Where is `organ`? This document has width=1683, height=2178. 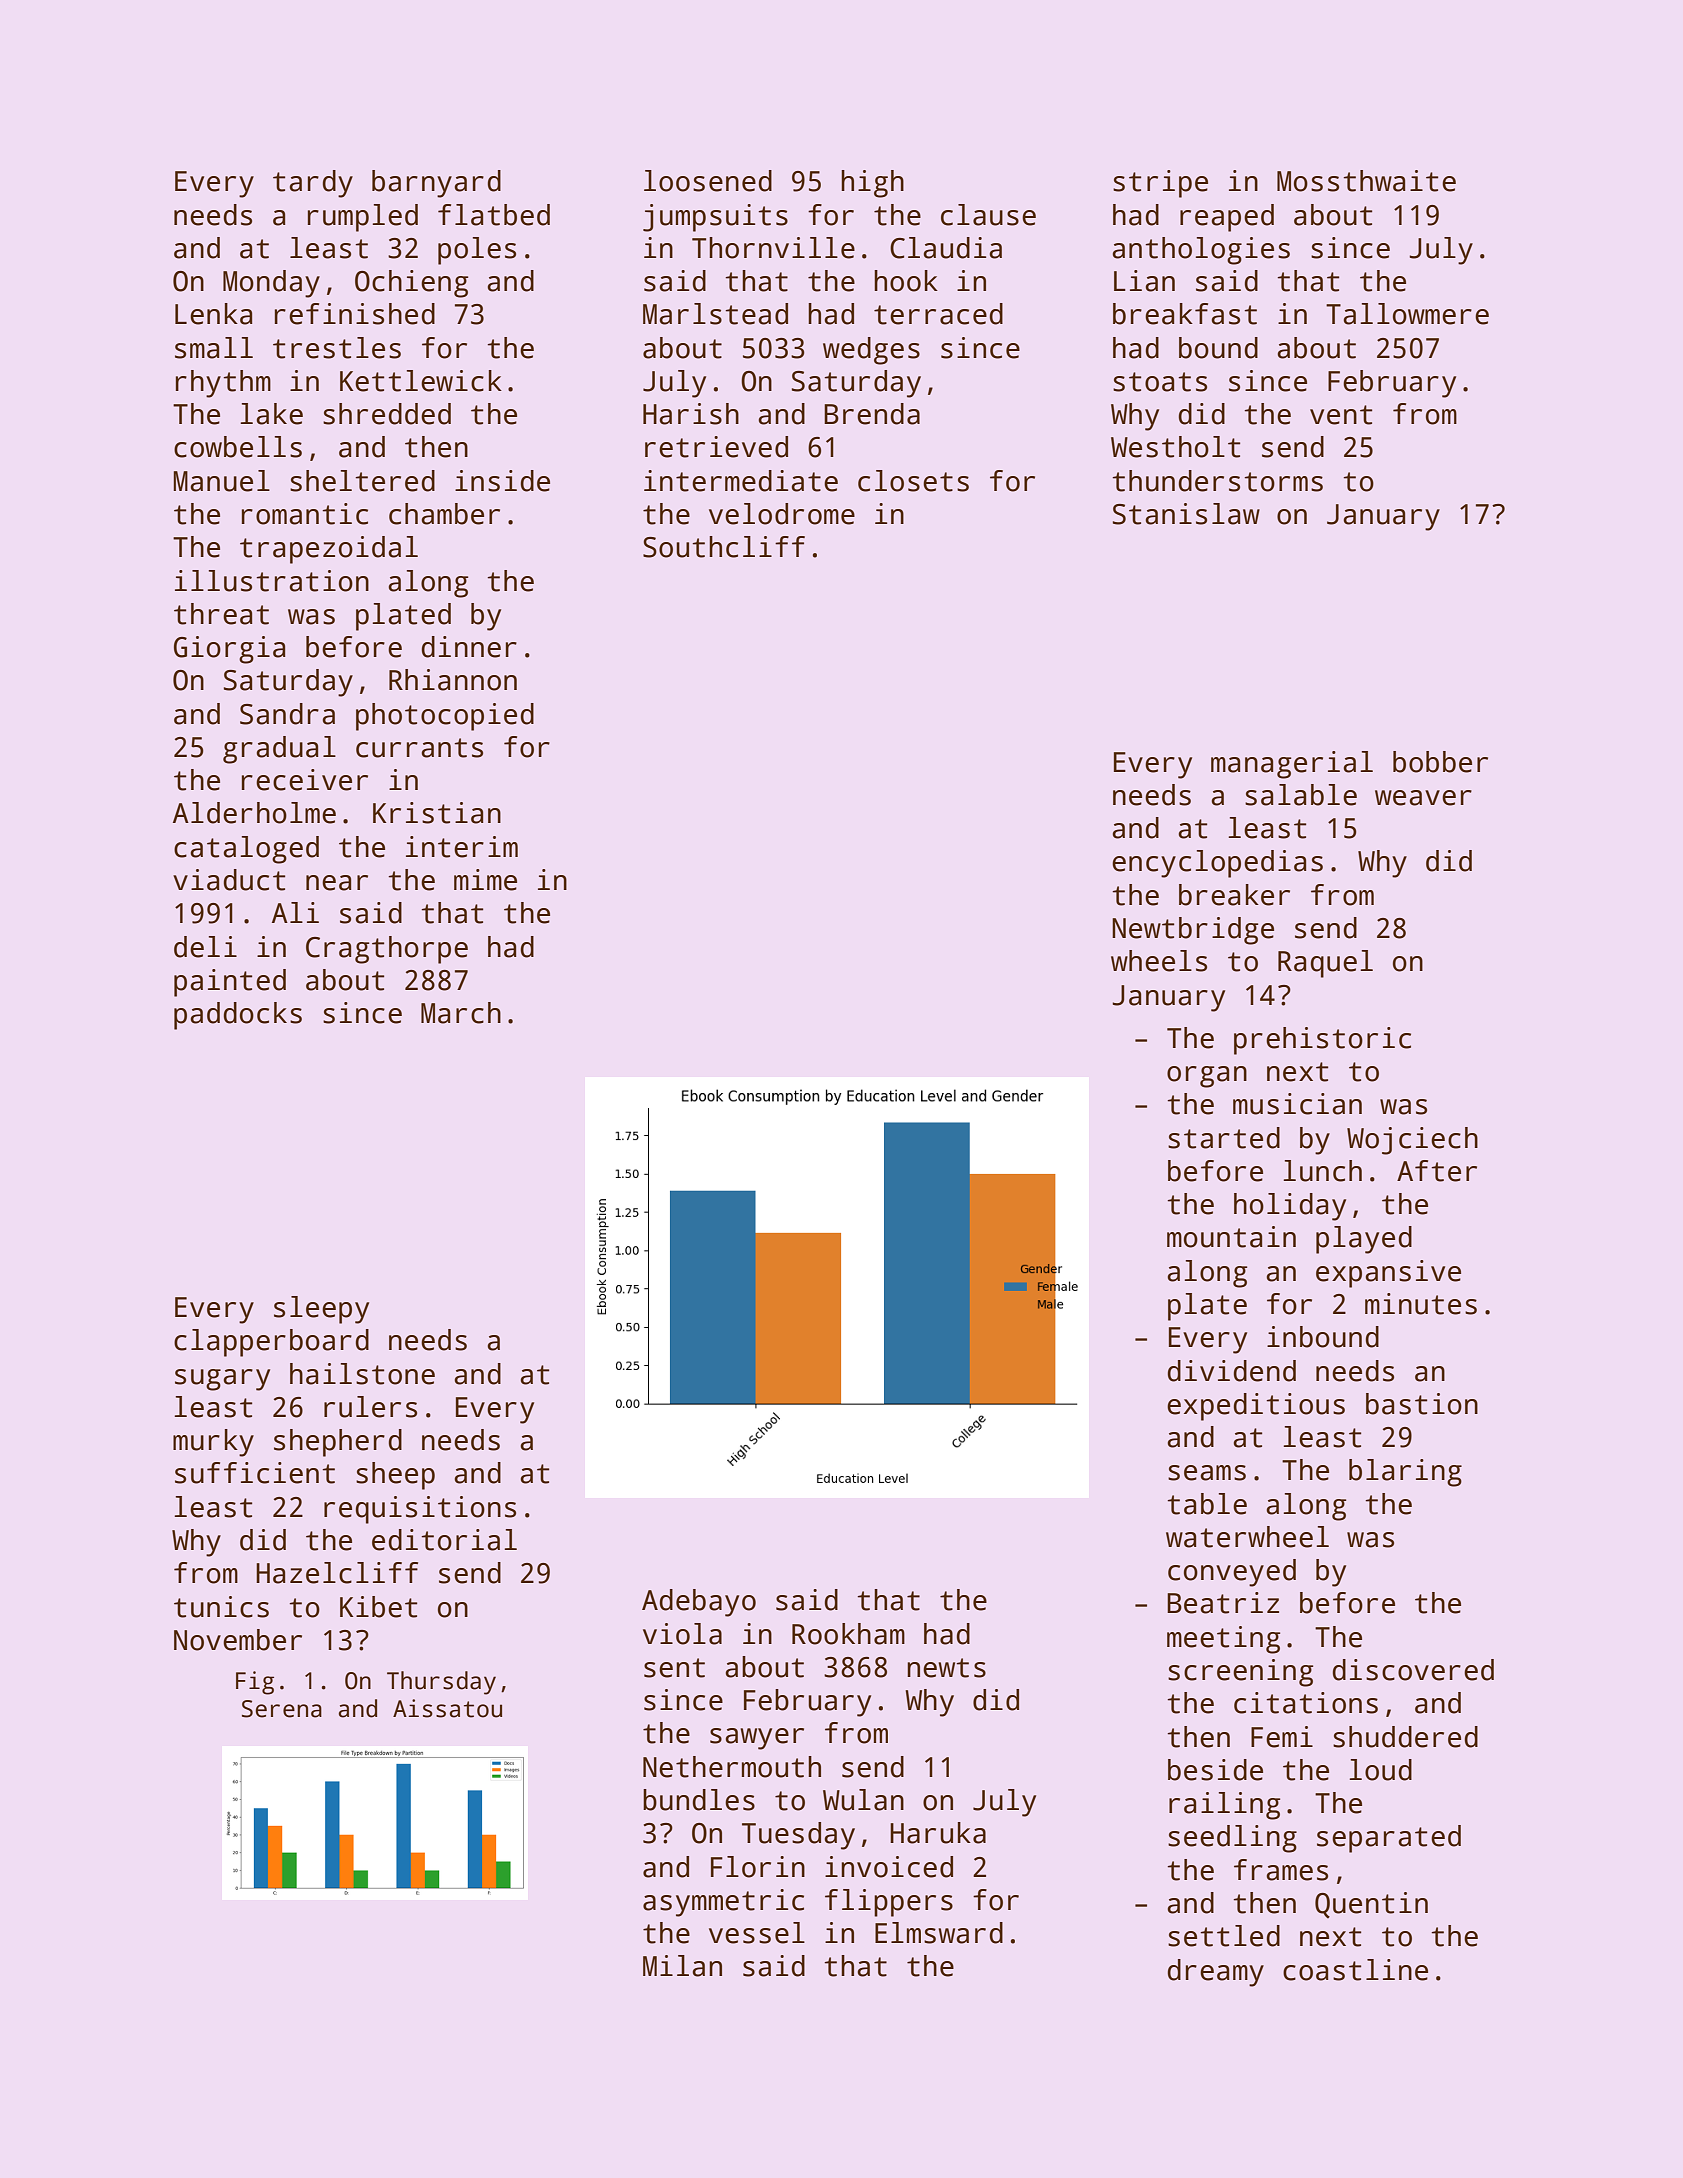 organ is located at coordinates (1207, 1077).
